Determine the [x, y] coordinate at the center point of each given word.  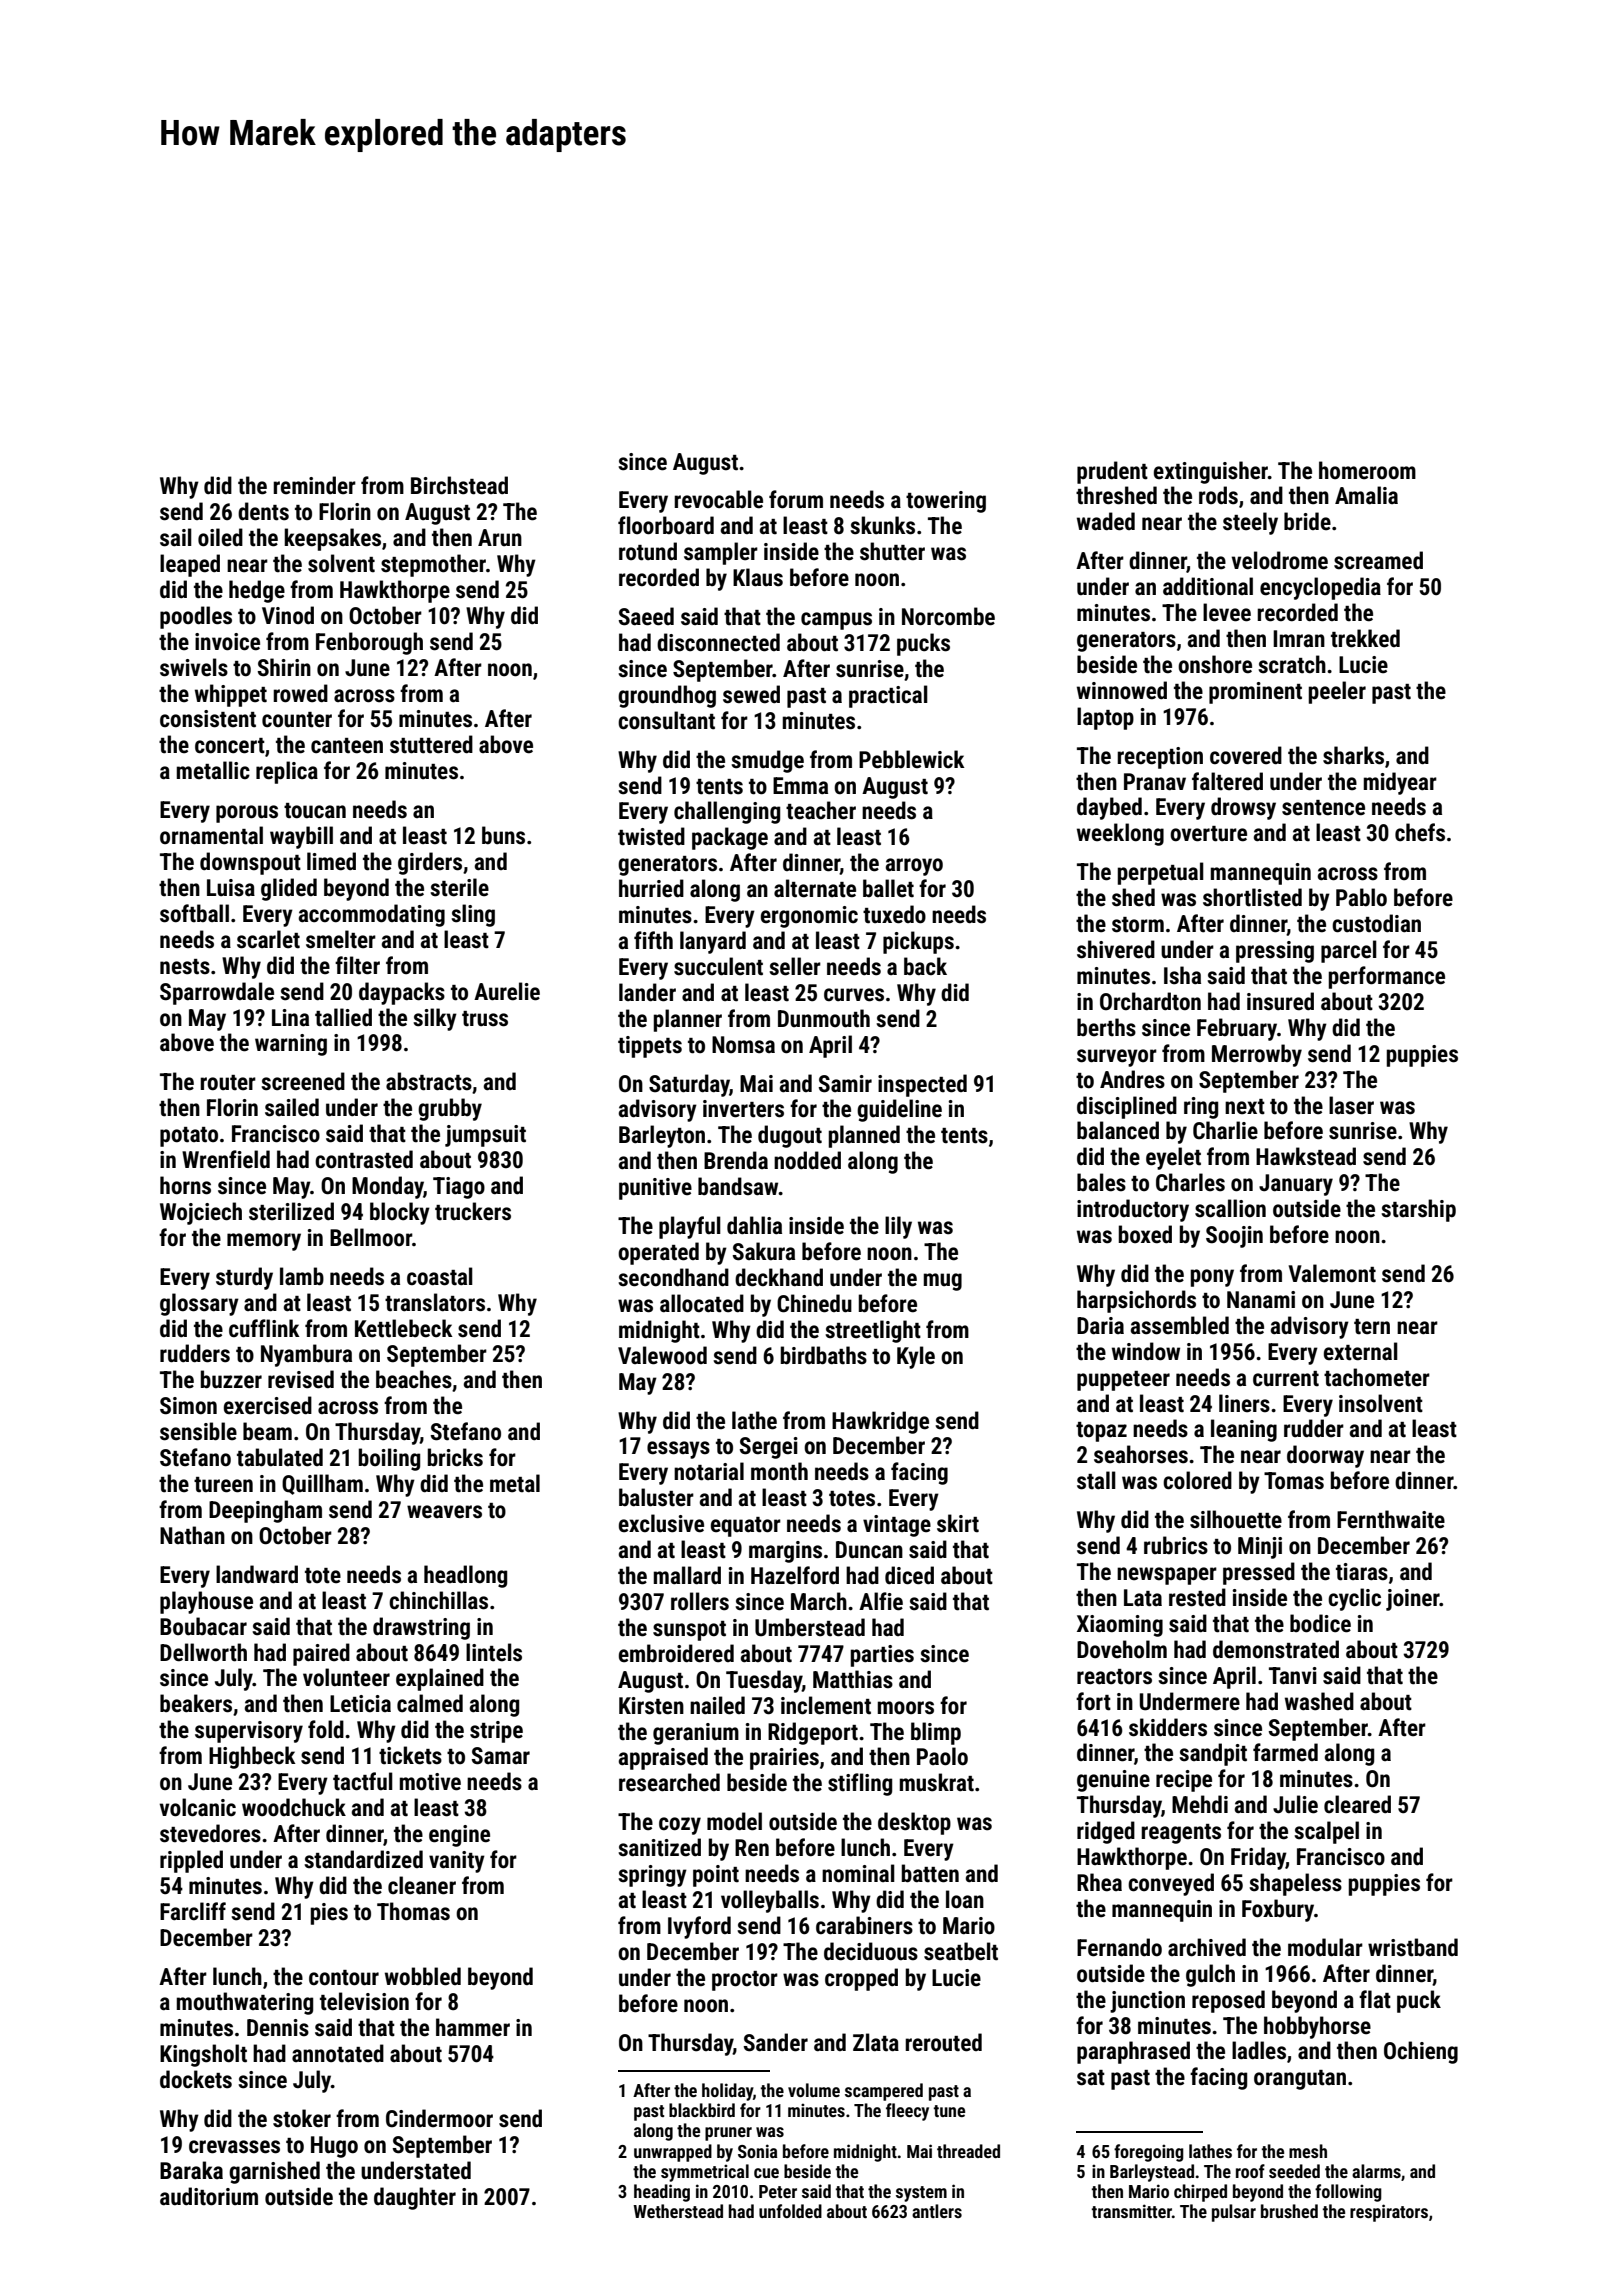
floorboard [666, 525]
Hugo [334, 2147]
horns [185, 1185]
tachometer [1377, 1377]
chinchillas [438, 1600]
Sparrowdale [217, 993]
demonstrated [1276, 1649]
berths [1106, 1027]
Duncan [869, 1550]
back [925, 966]
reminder [314, 485]
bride [1307, 521]
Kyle [916, 1357]
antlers [937, 2211]
